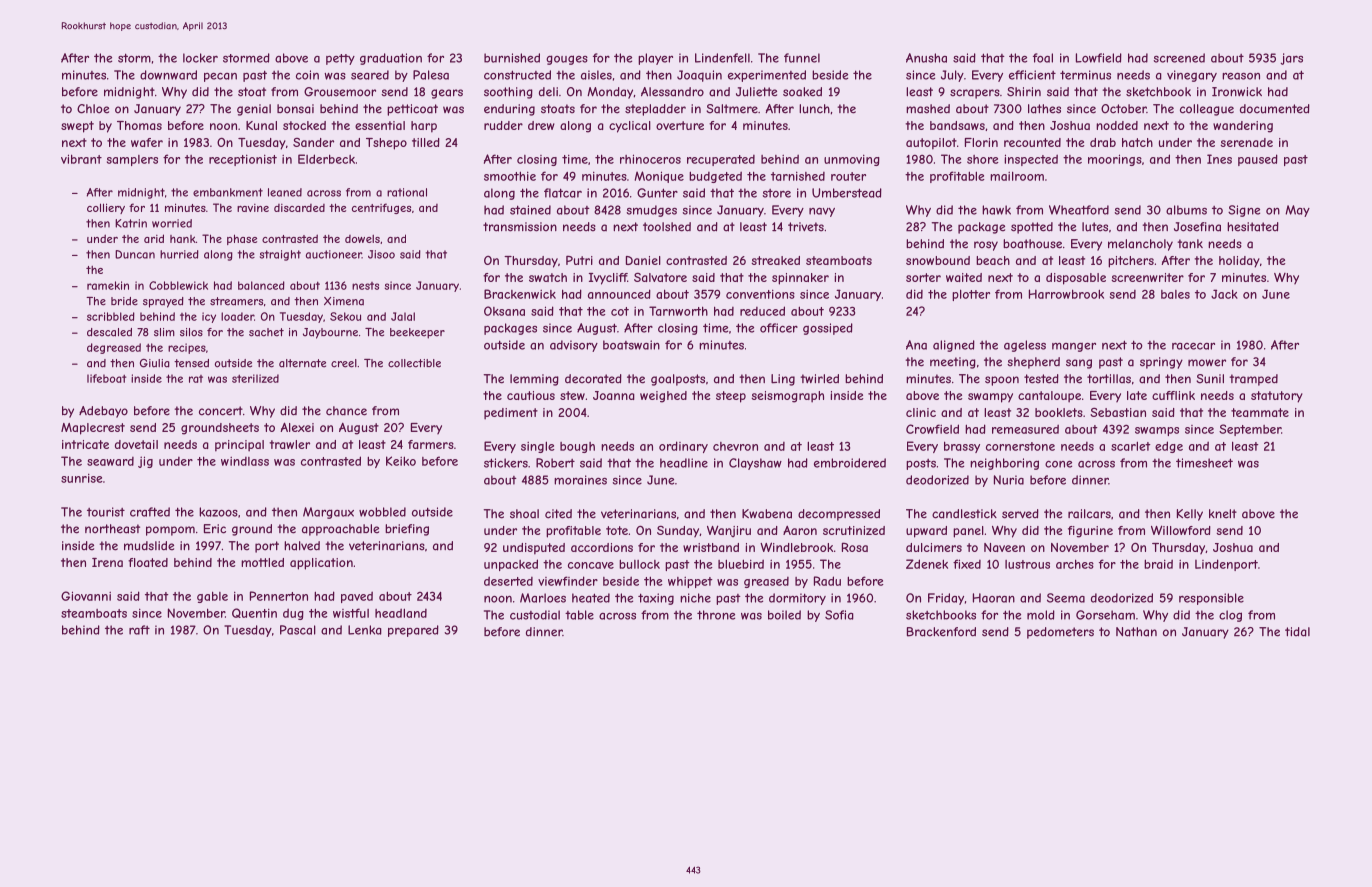  What do you see at coordinates (1043, 58) in the document?
I see `foal` at bounding box center [1043, 58].
